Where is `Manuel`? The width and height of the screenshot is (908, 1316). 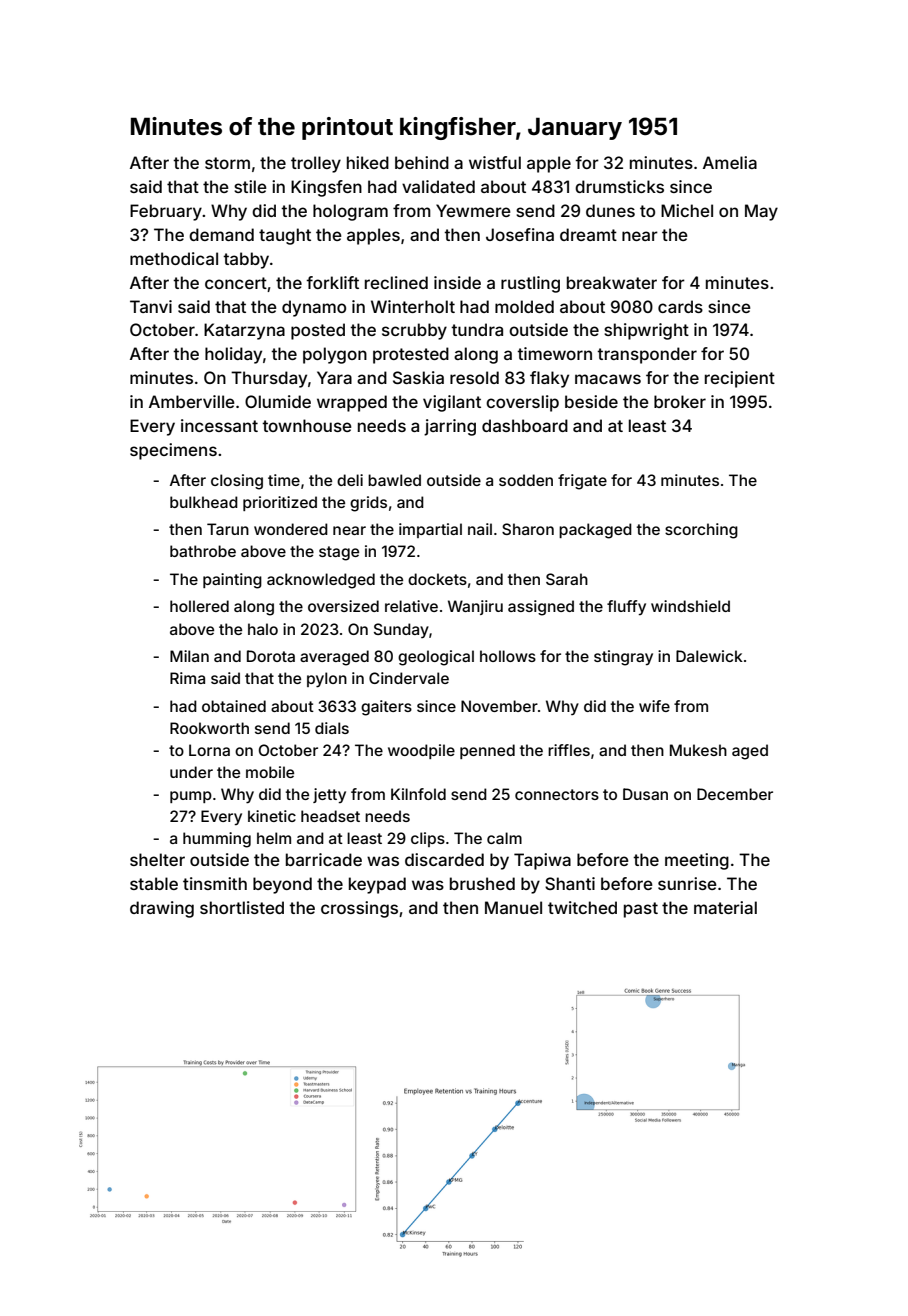 Manuel is located at coordinates (513, 907).
